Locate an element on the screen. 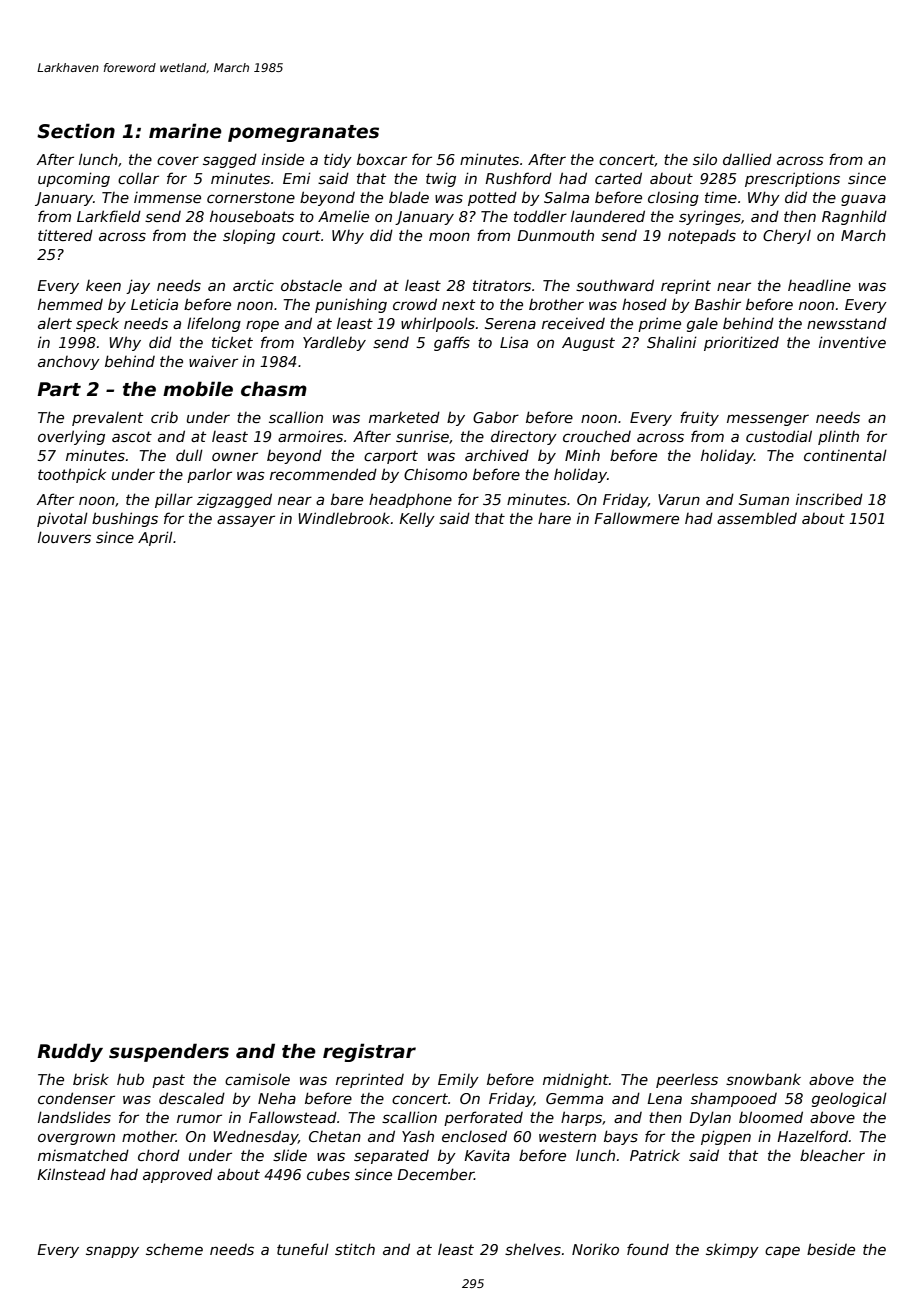 This screenshot has width=924, height=1308. hare is located at coordinates (554, 518).
